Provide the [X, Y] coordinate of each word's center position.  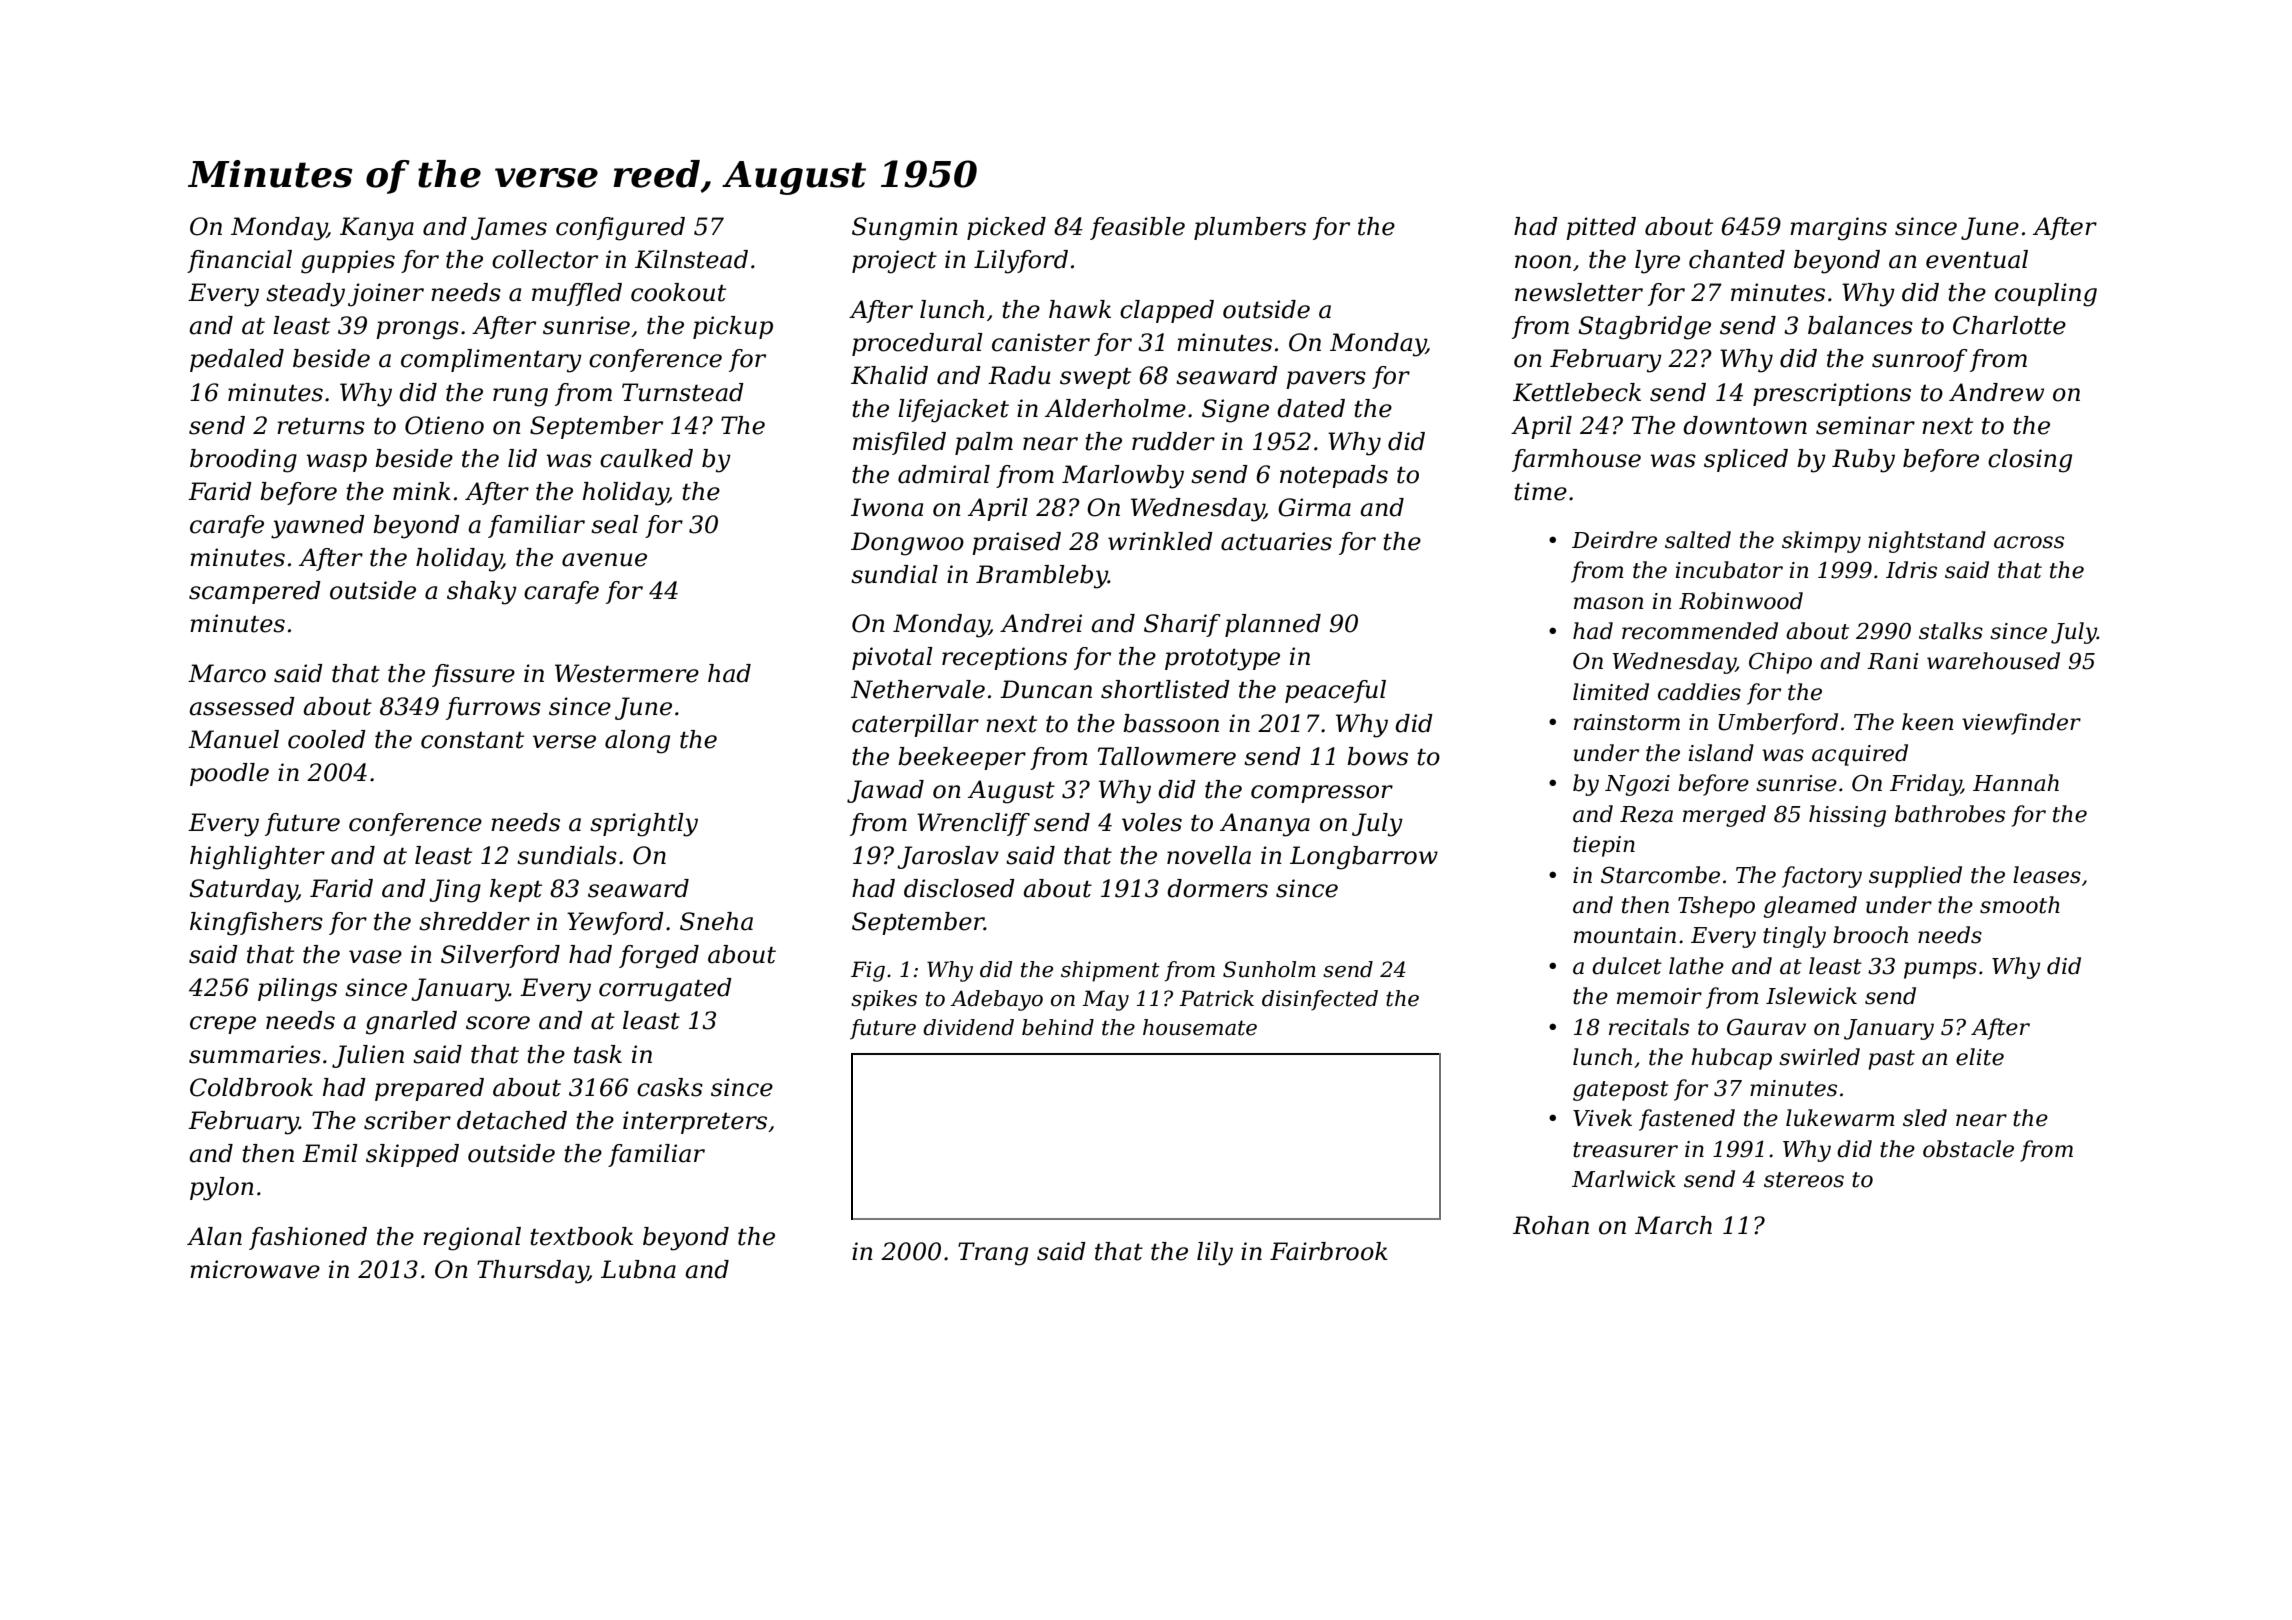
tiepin [1604, 846]
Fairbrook [1329, 1251]
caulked [646, 458]
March [1673, 1225]
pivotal [892, 658]
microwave [255, 1269]
